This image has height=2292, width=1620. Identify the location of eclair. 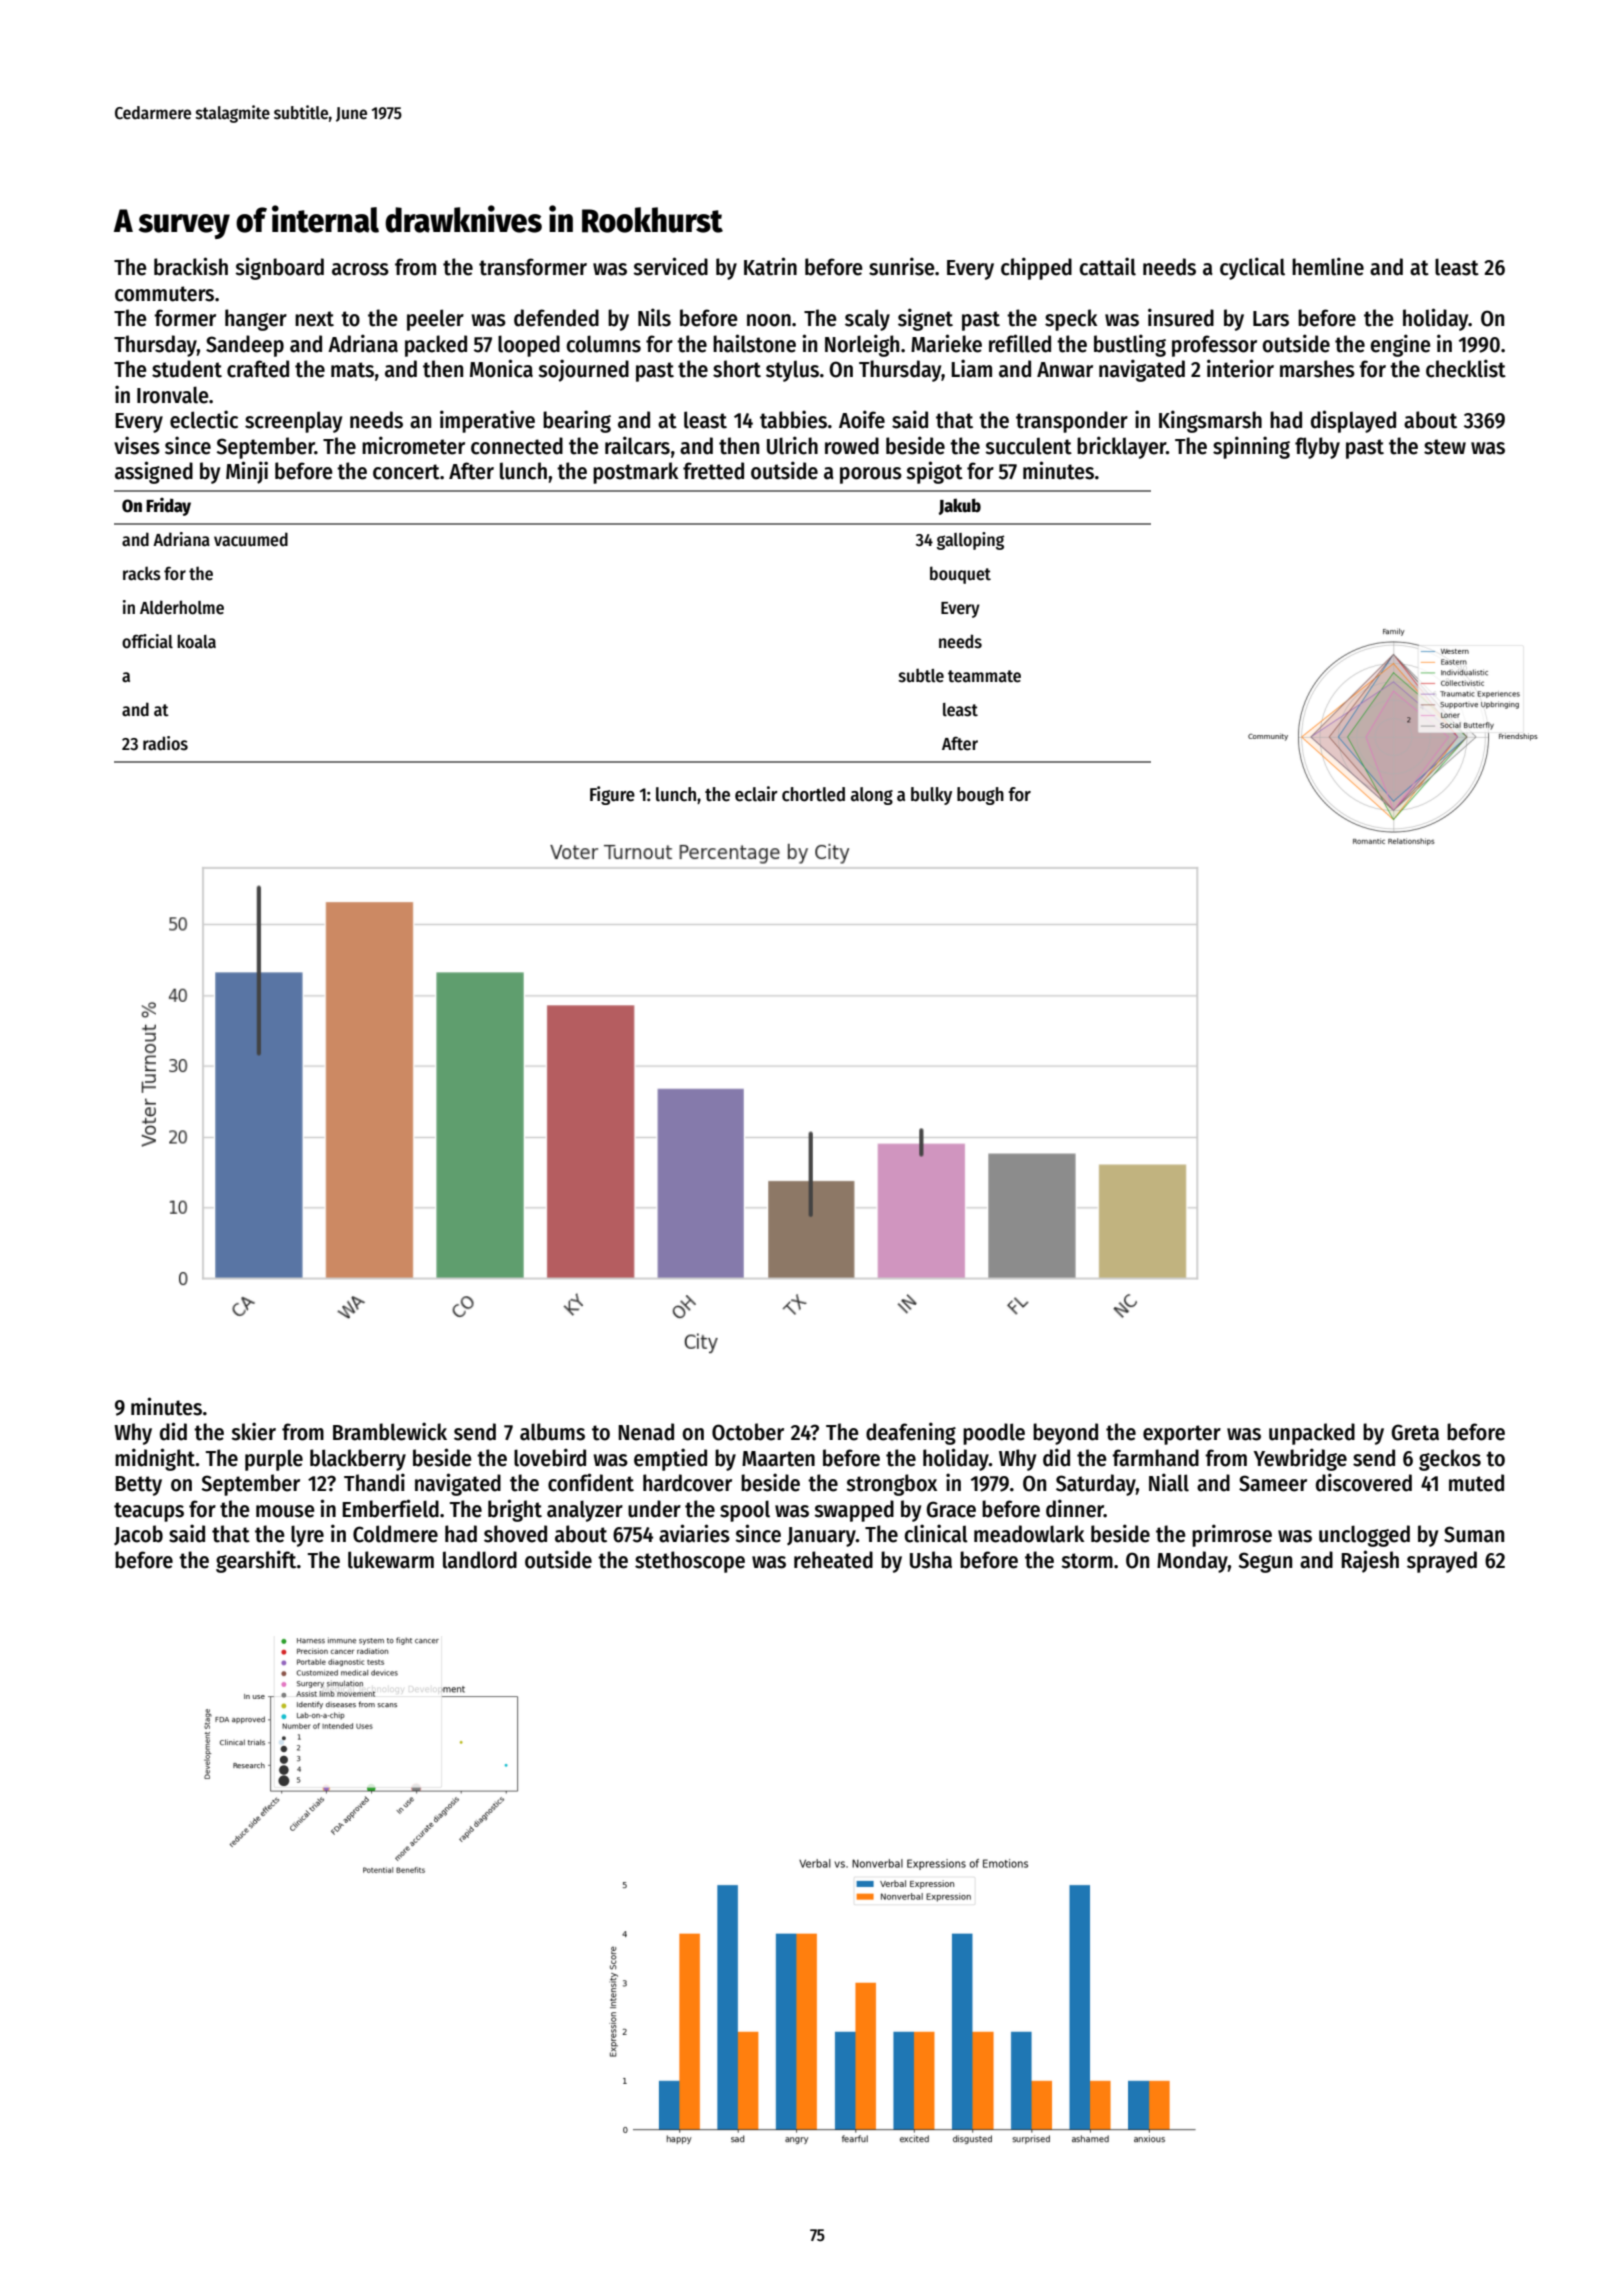
(756, 794).
